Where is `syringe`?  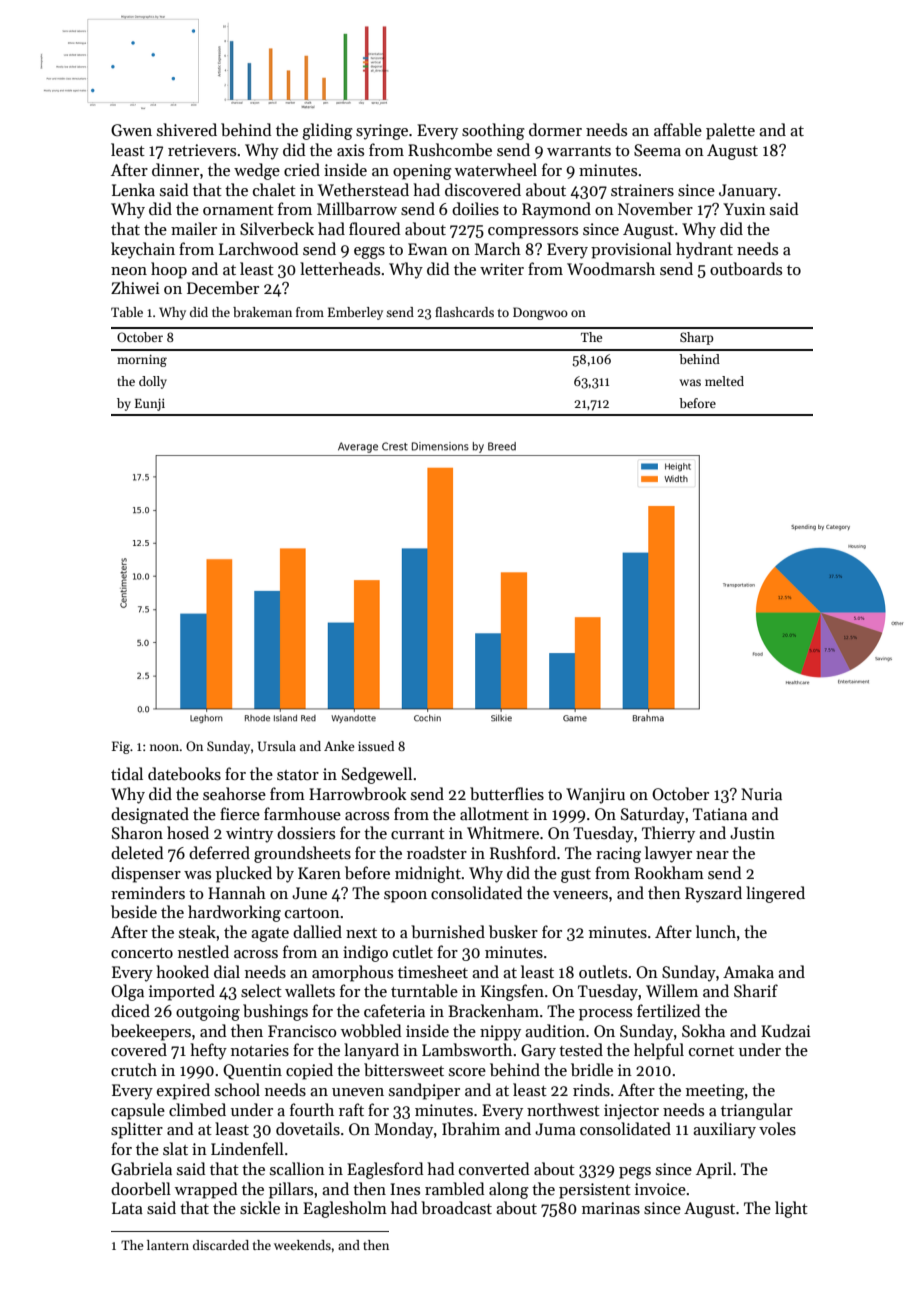 syringe is located at coordinates (382, 132).
